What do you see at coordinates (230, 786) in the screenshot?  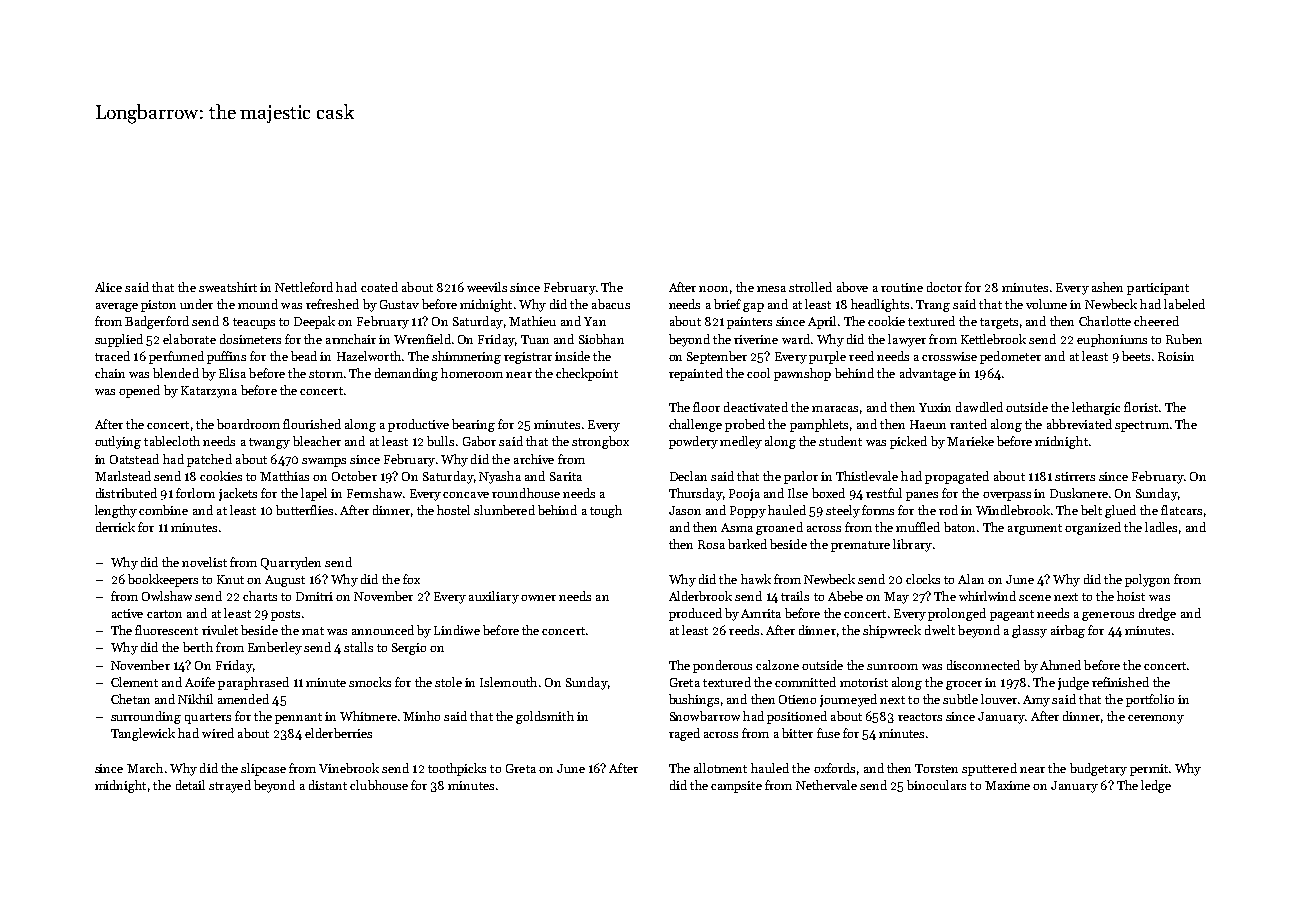 I see `strayed` at bounding box center [230, 786].
